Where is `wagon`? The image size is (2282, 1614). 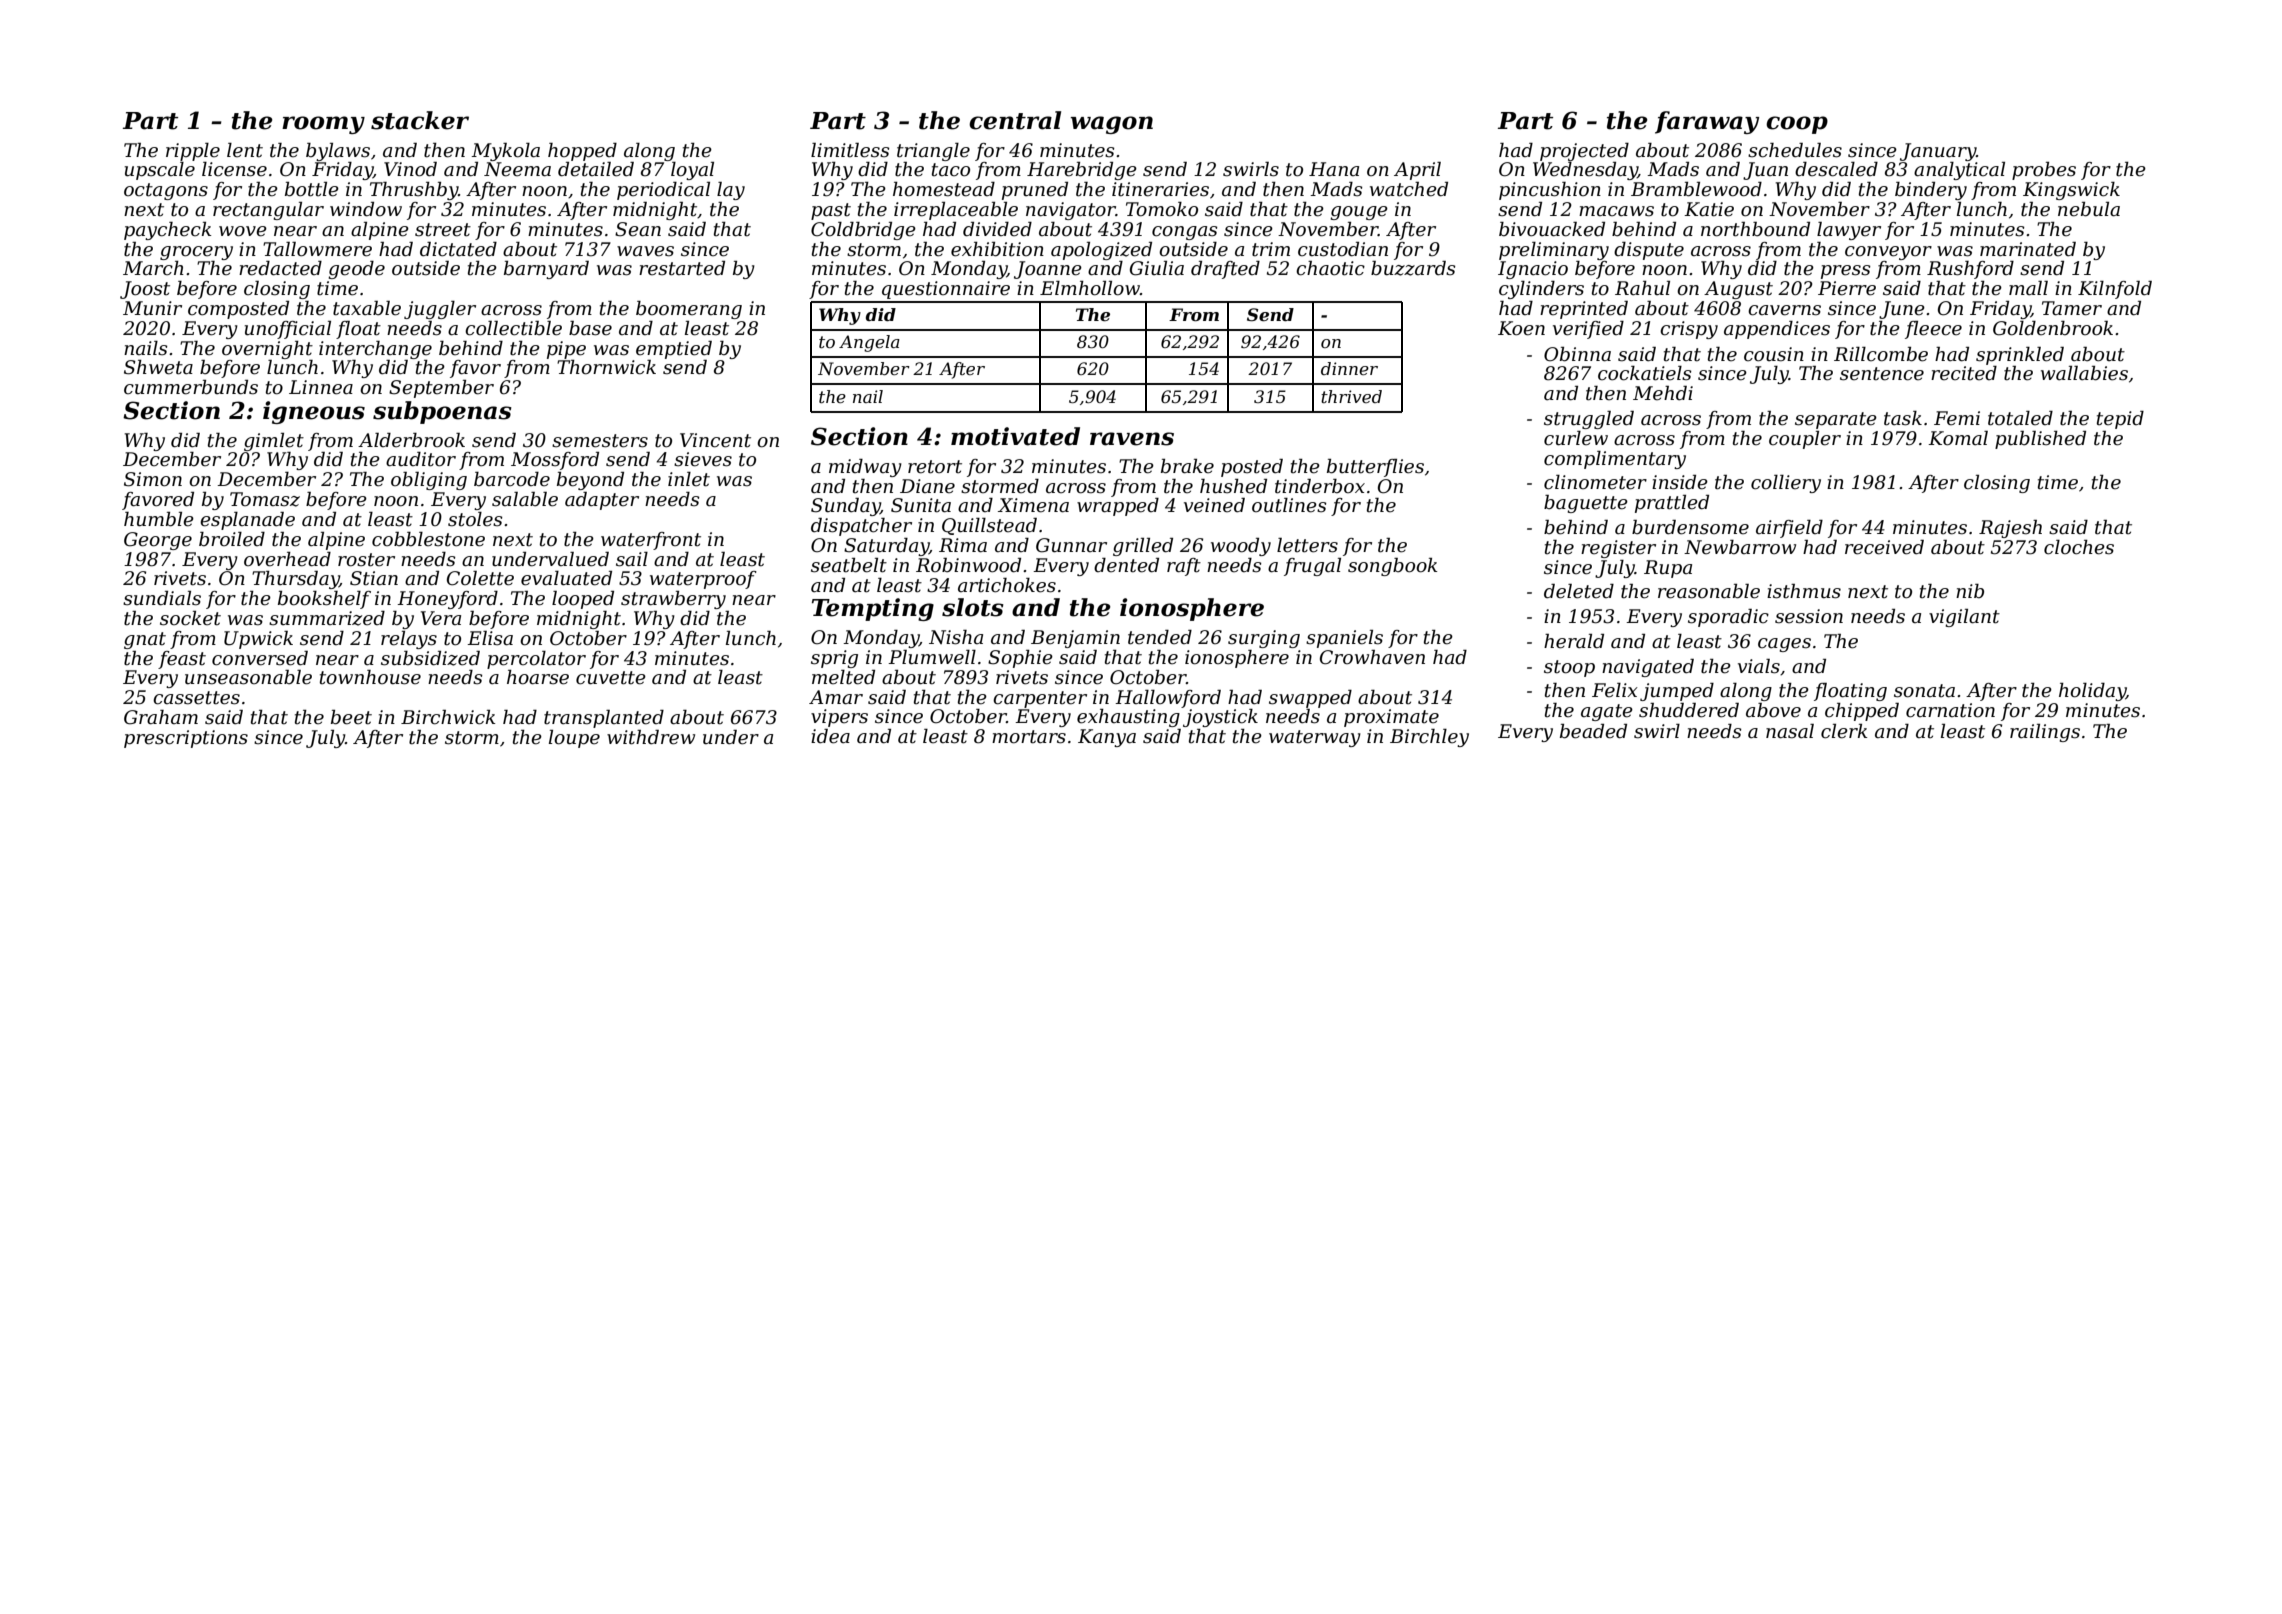 wagon is located at coordinates (1111, 125).
